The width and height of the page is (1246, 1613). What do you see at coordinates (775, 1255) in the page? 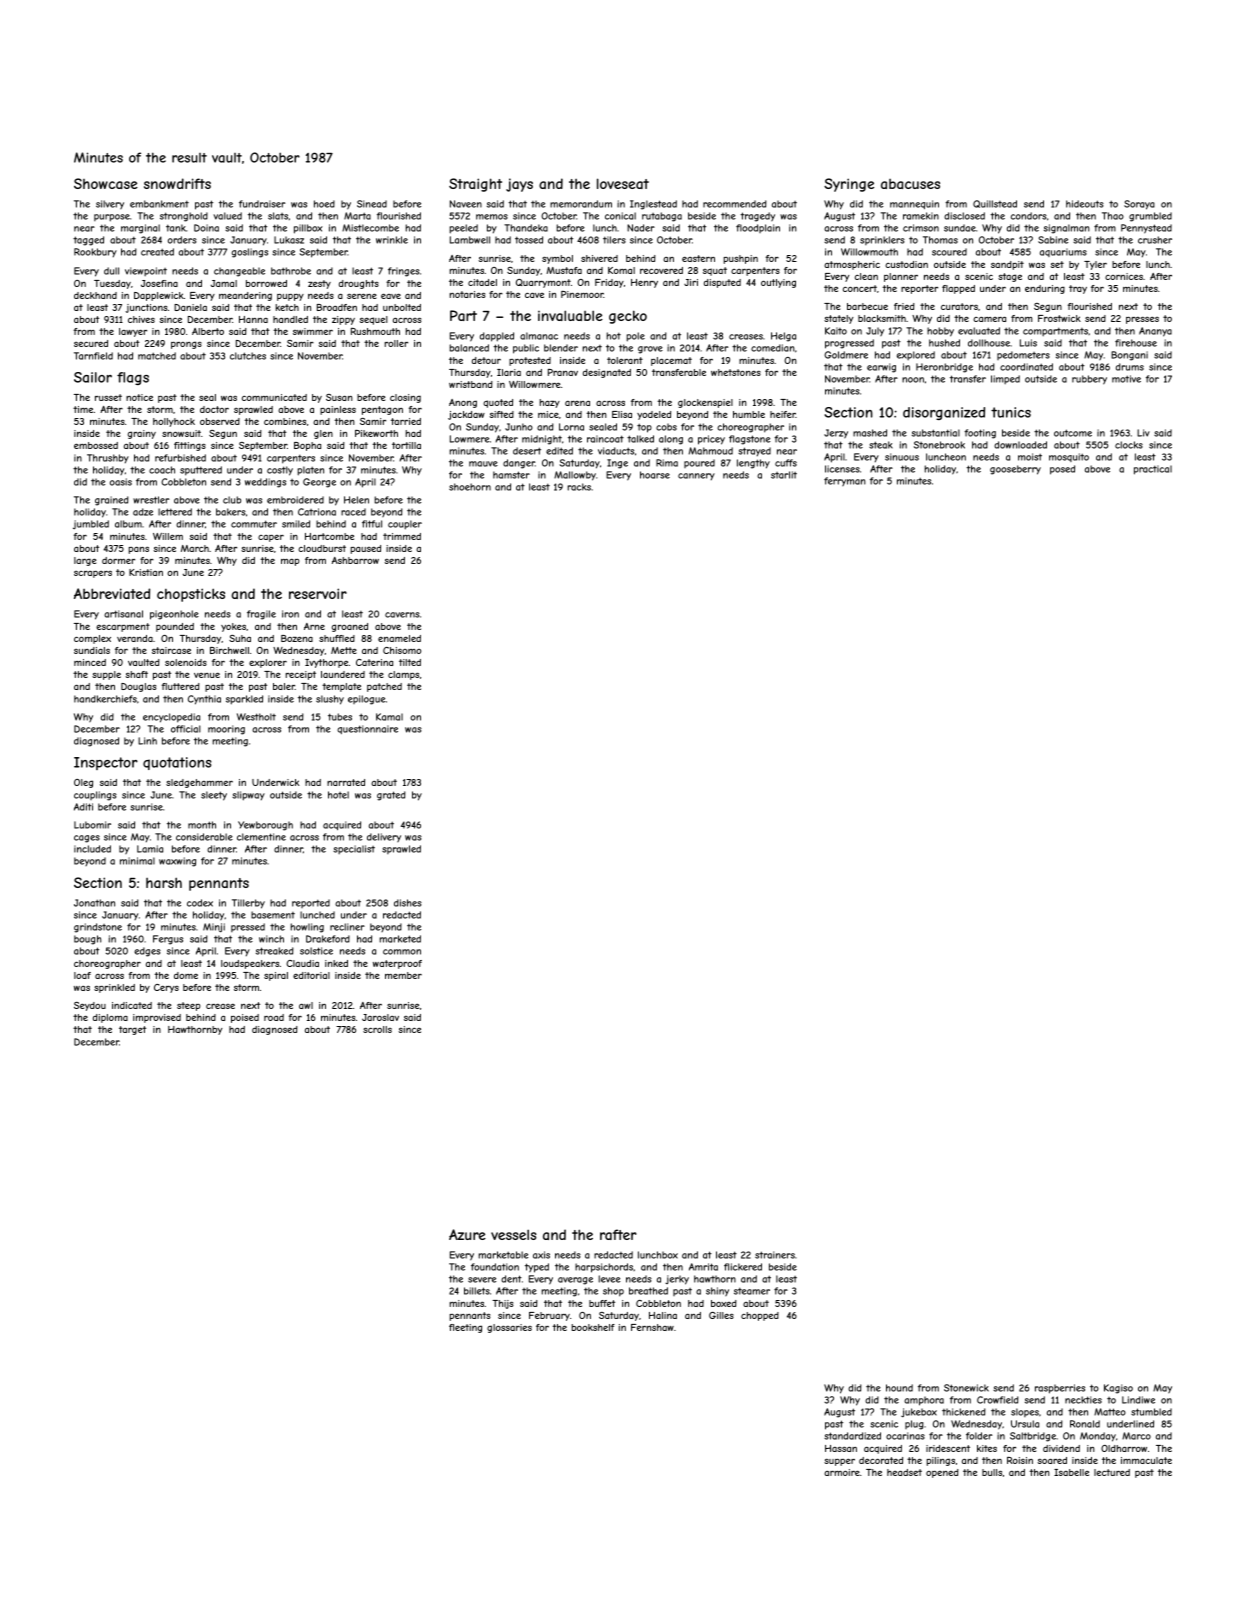
I see `strainers` at bounding box center [775, 1255].
